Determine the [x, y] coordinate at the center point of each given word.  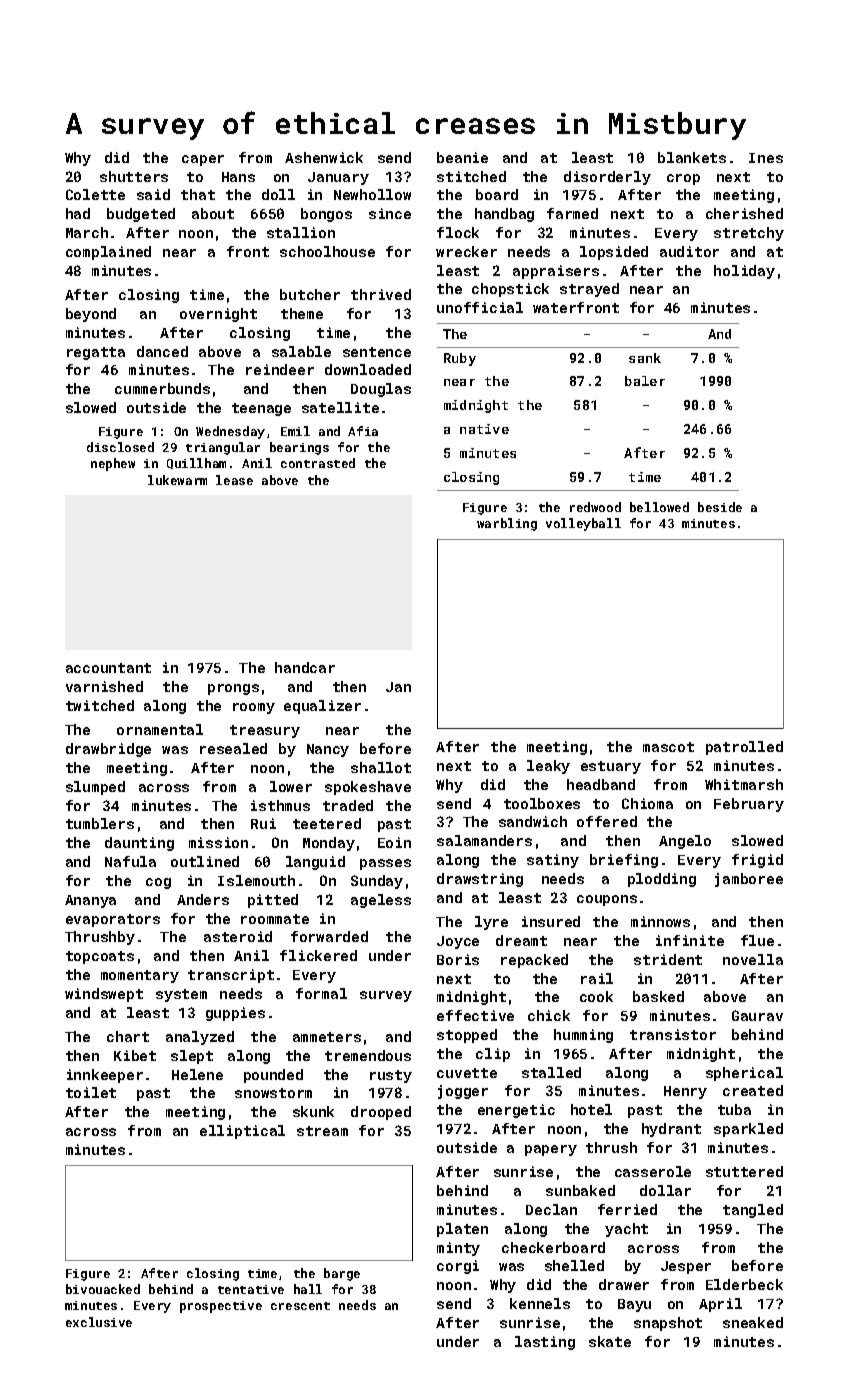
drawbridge [108, 750]
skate [610, 1341]
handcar [305, 667]
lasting [545, 1343]
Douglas [381, 390]
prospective [221, 1307]
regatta [96, 353]
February [749, 805]
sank [645, 358]
